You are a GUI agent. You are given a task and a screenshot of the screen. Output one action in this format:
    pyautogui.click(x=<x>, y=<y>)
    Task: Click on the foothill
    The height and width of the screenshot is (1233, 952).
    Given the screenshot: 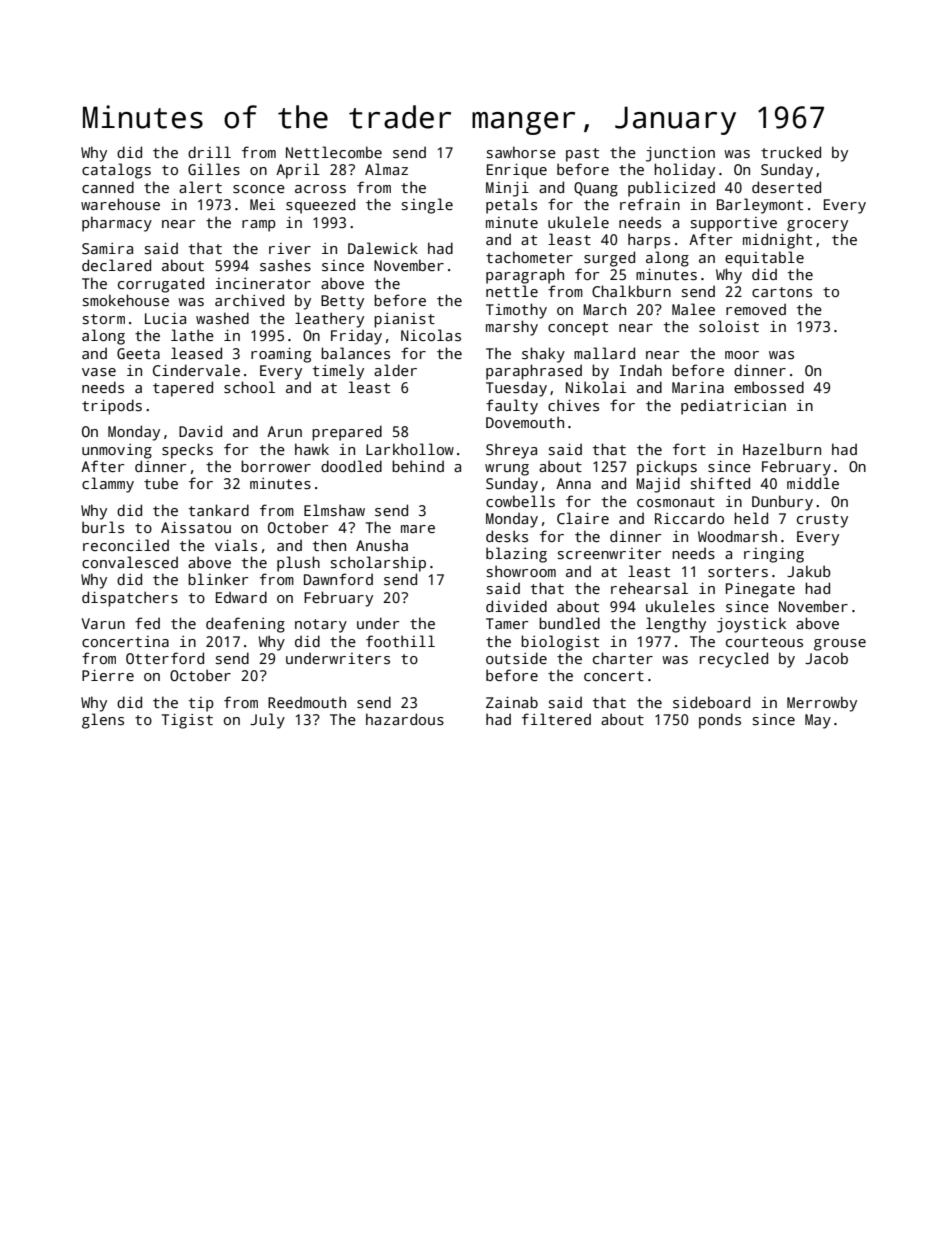 What is the action you would take?
    pyautogui.click(x=400, y=641)
